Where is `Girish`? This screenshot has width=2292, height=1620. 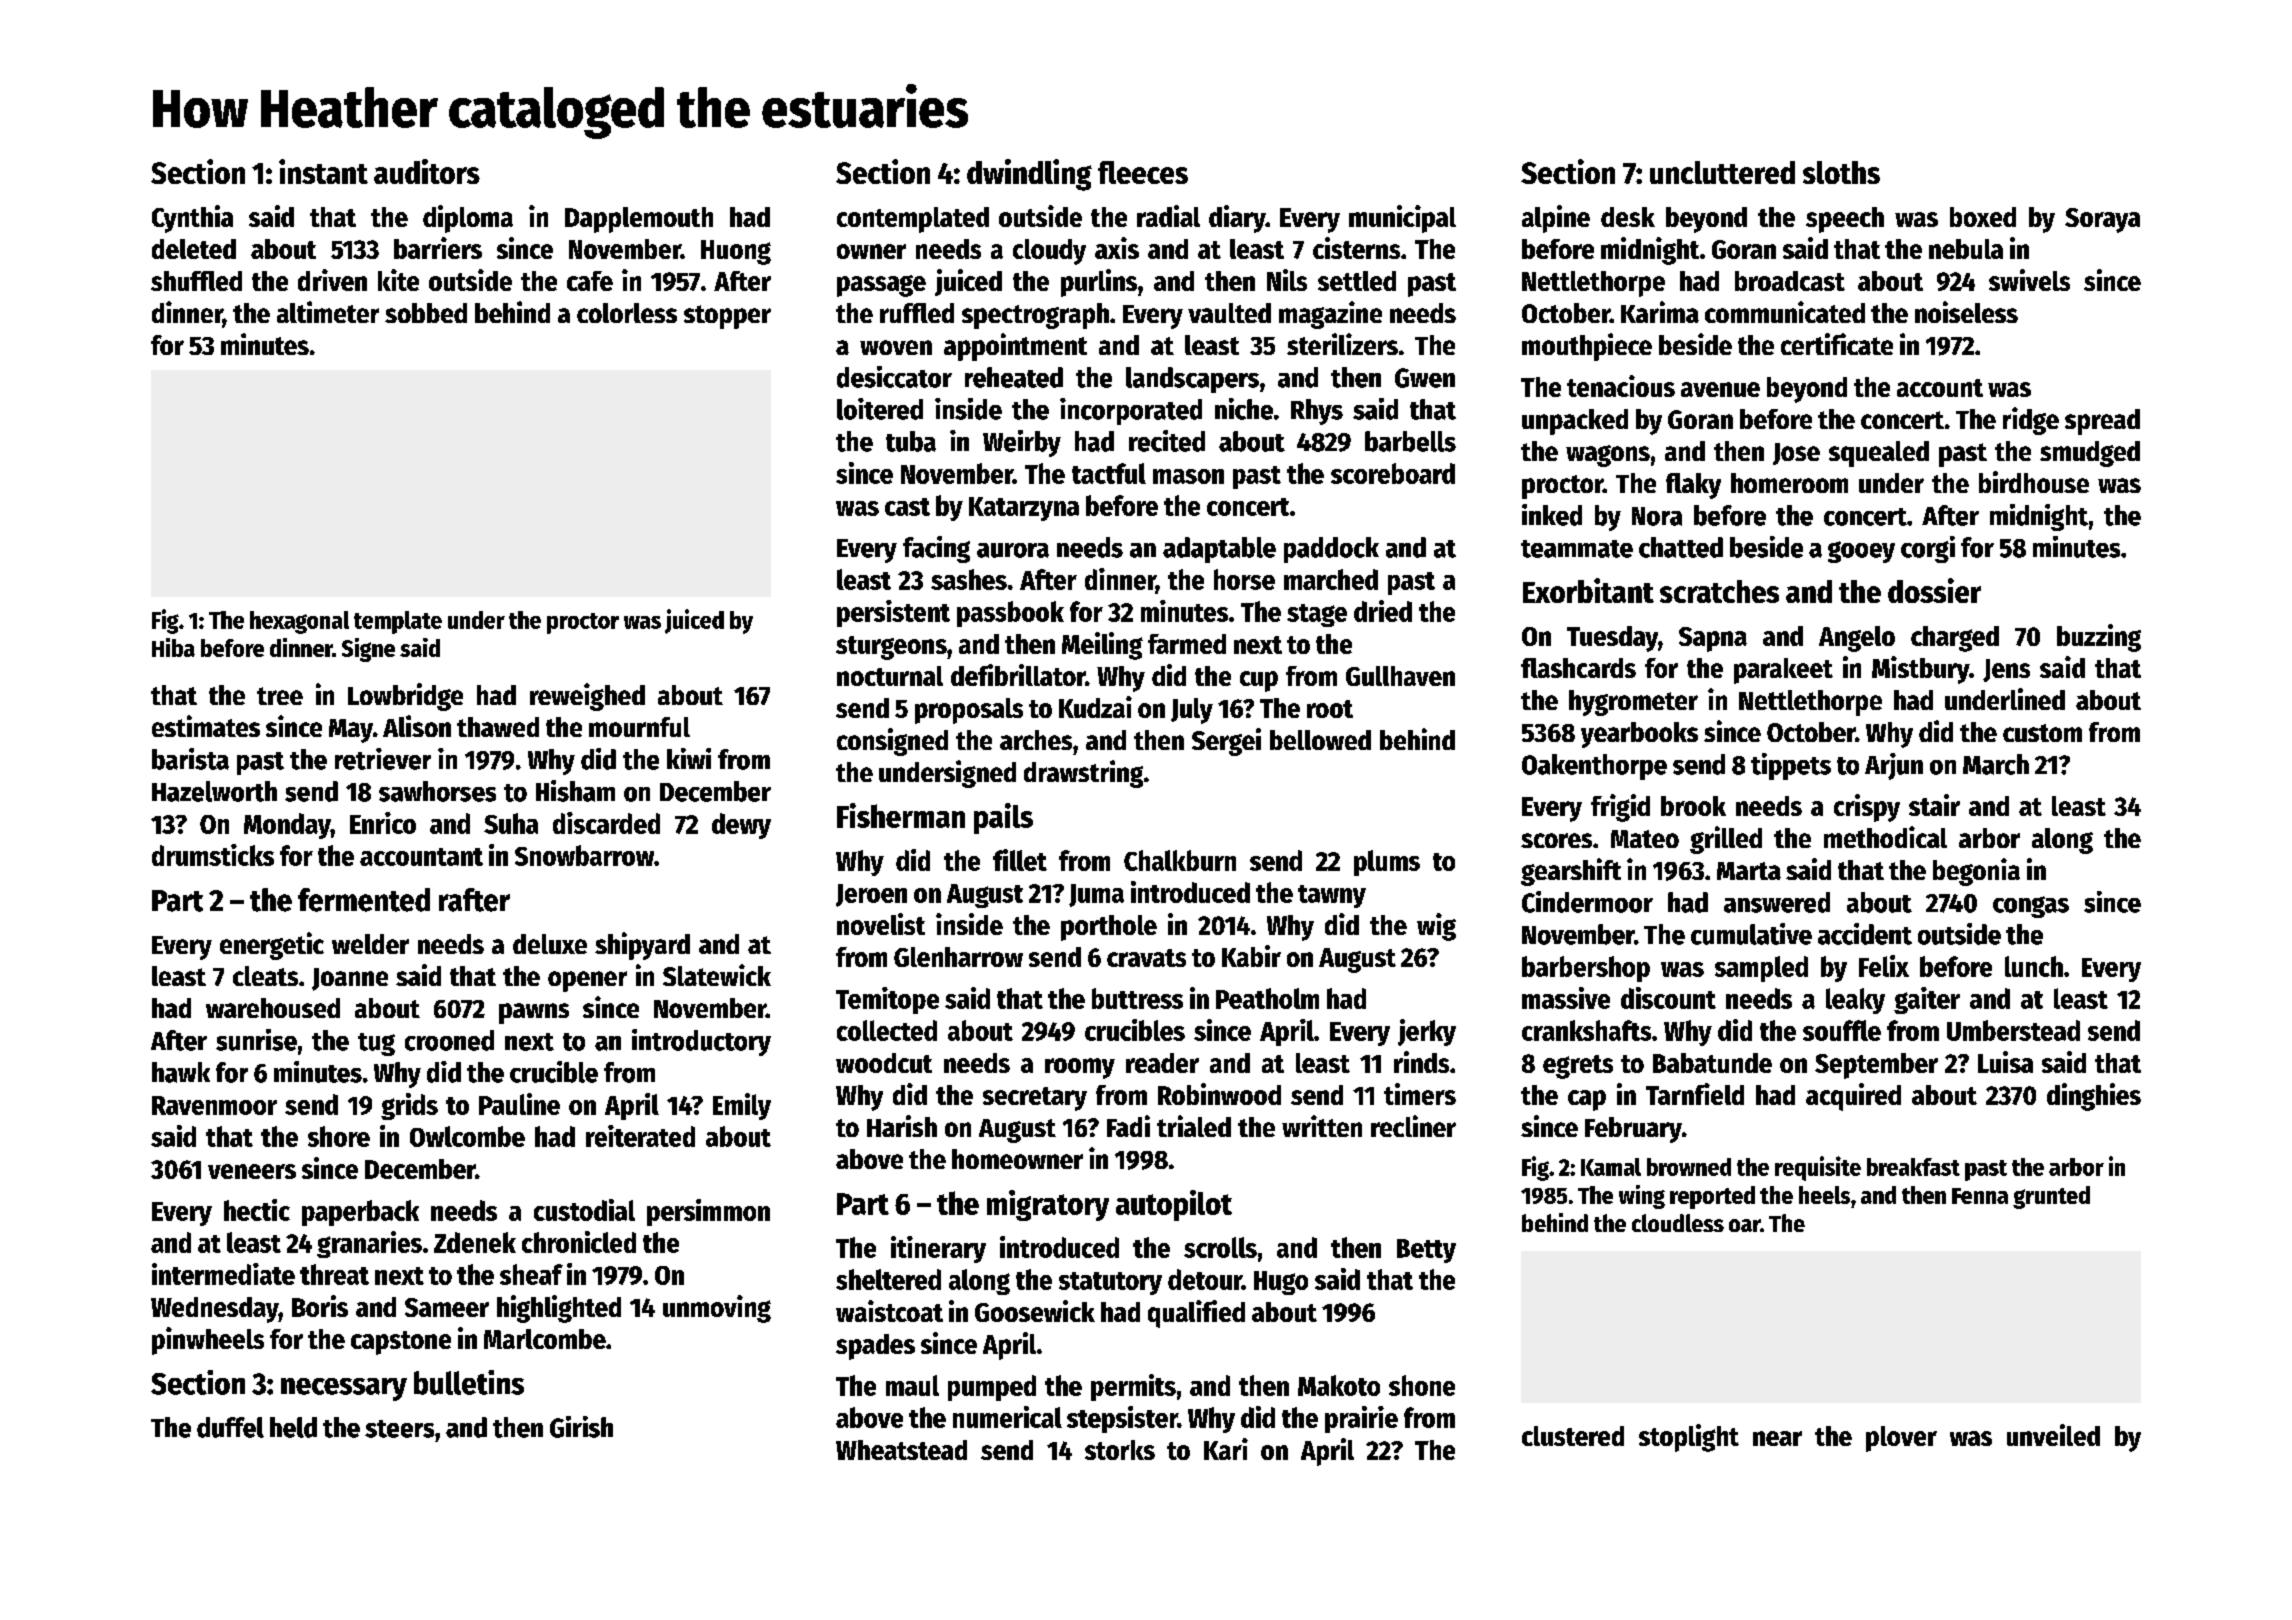
Girish is located at coordinates (581, 1427).
